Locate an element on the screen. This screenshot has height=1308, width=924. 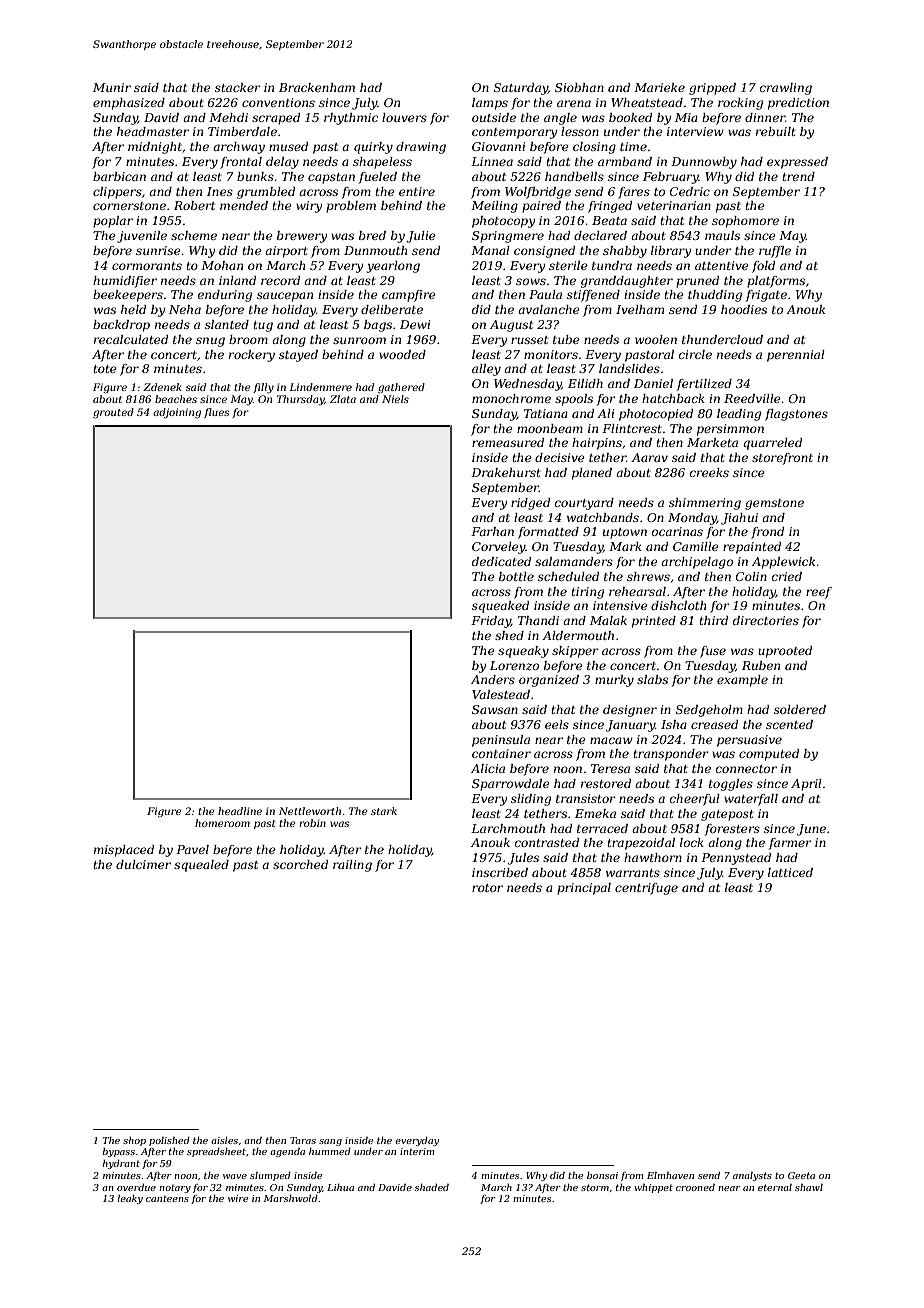
Nettleworth is located at coordinates (310, 811).
